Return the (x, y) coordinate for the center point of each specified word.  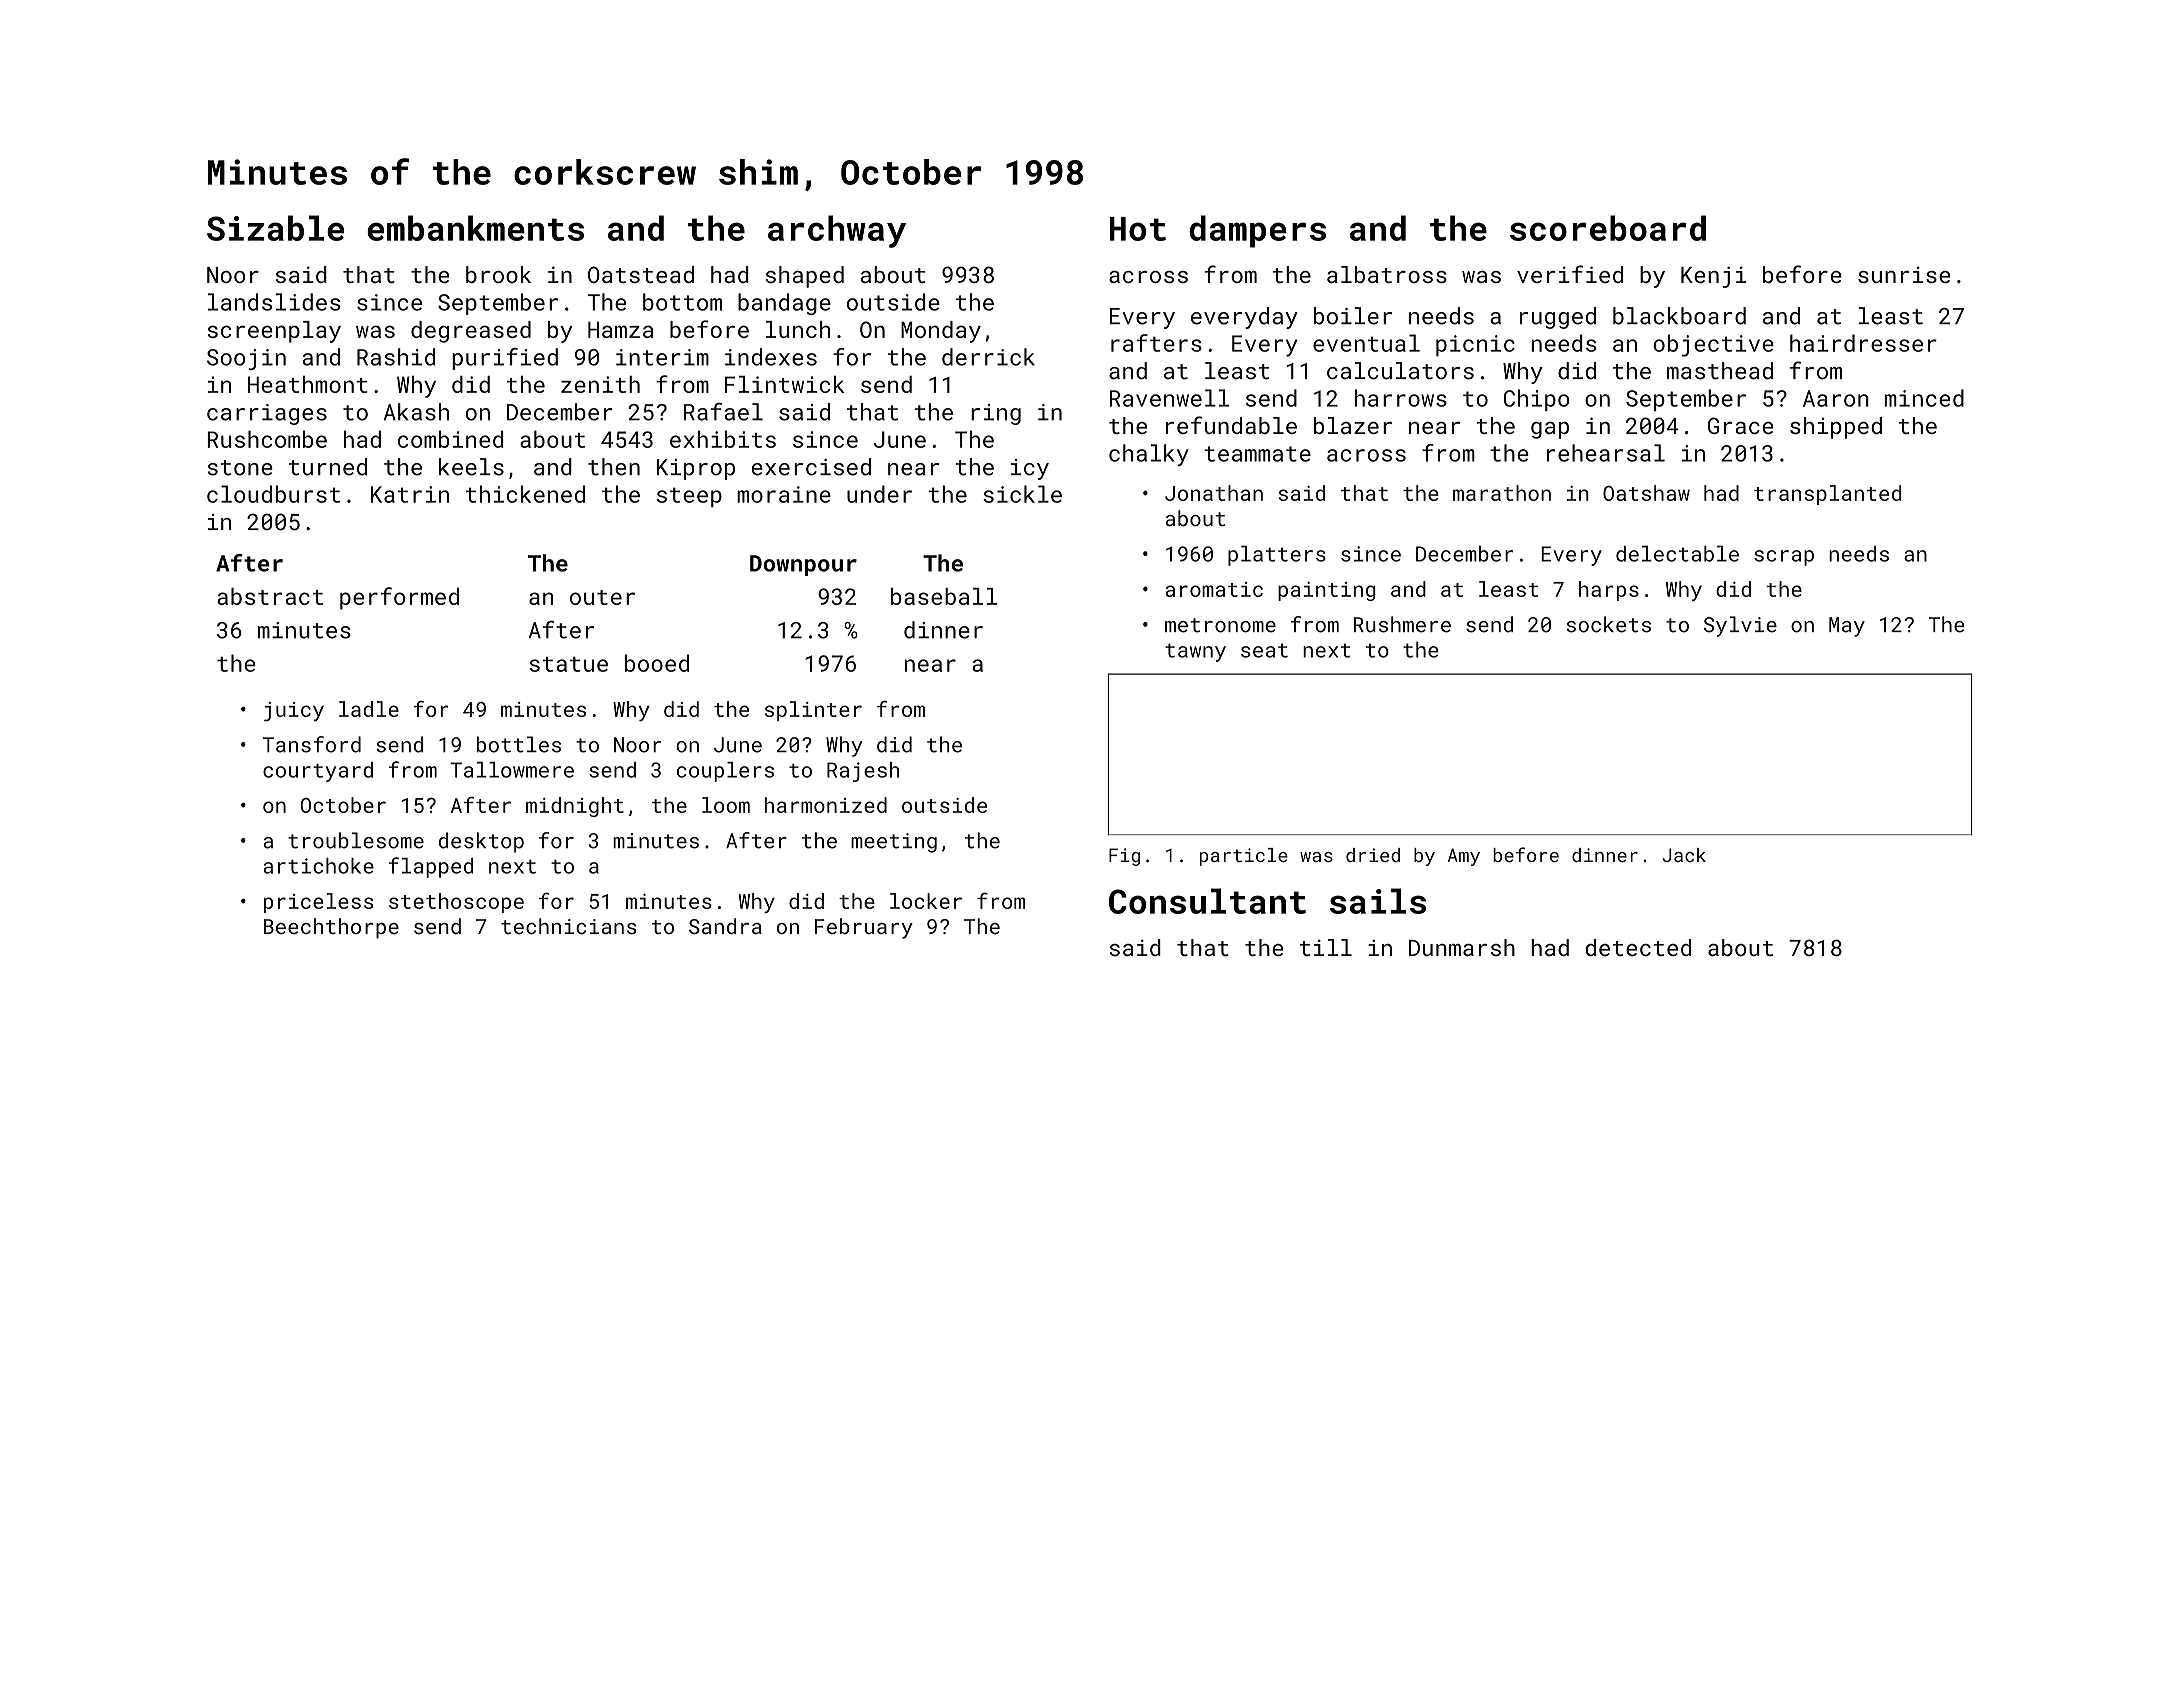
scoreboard (1608, 228)
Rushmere (1402, 624)
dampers (1257, 231)
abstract (270, 596)
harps (1609, 591)
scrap (1784, 558)
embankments (475, 228)
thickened (525, 494)
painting (1327, 591)
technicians (568, 926)
